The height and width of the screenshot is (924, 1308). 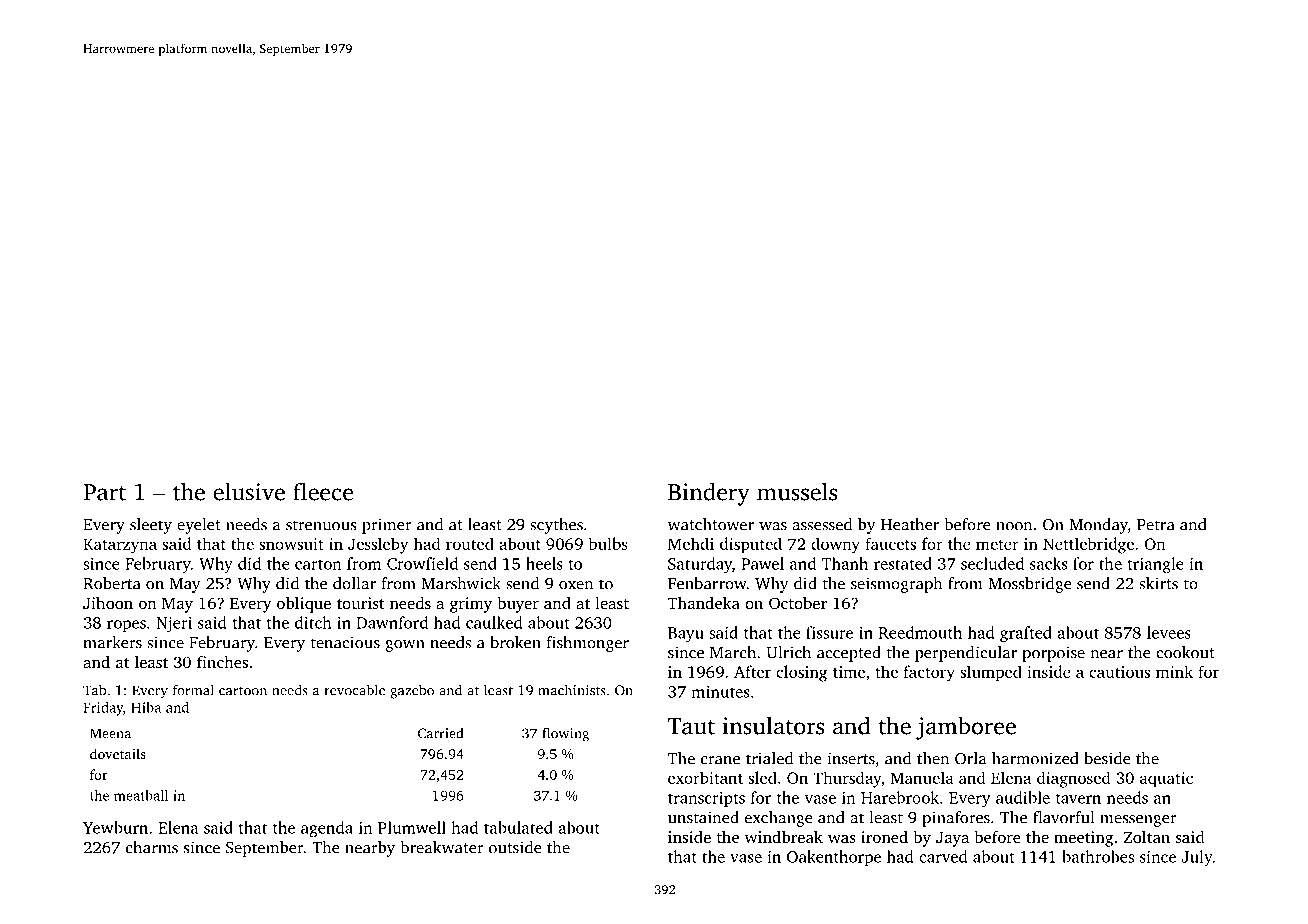 What do you see at coordinates (1053, 654) in the screenshot?
I see `porpoise` at bounding box center [1053, 654].
